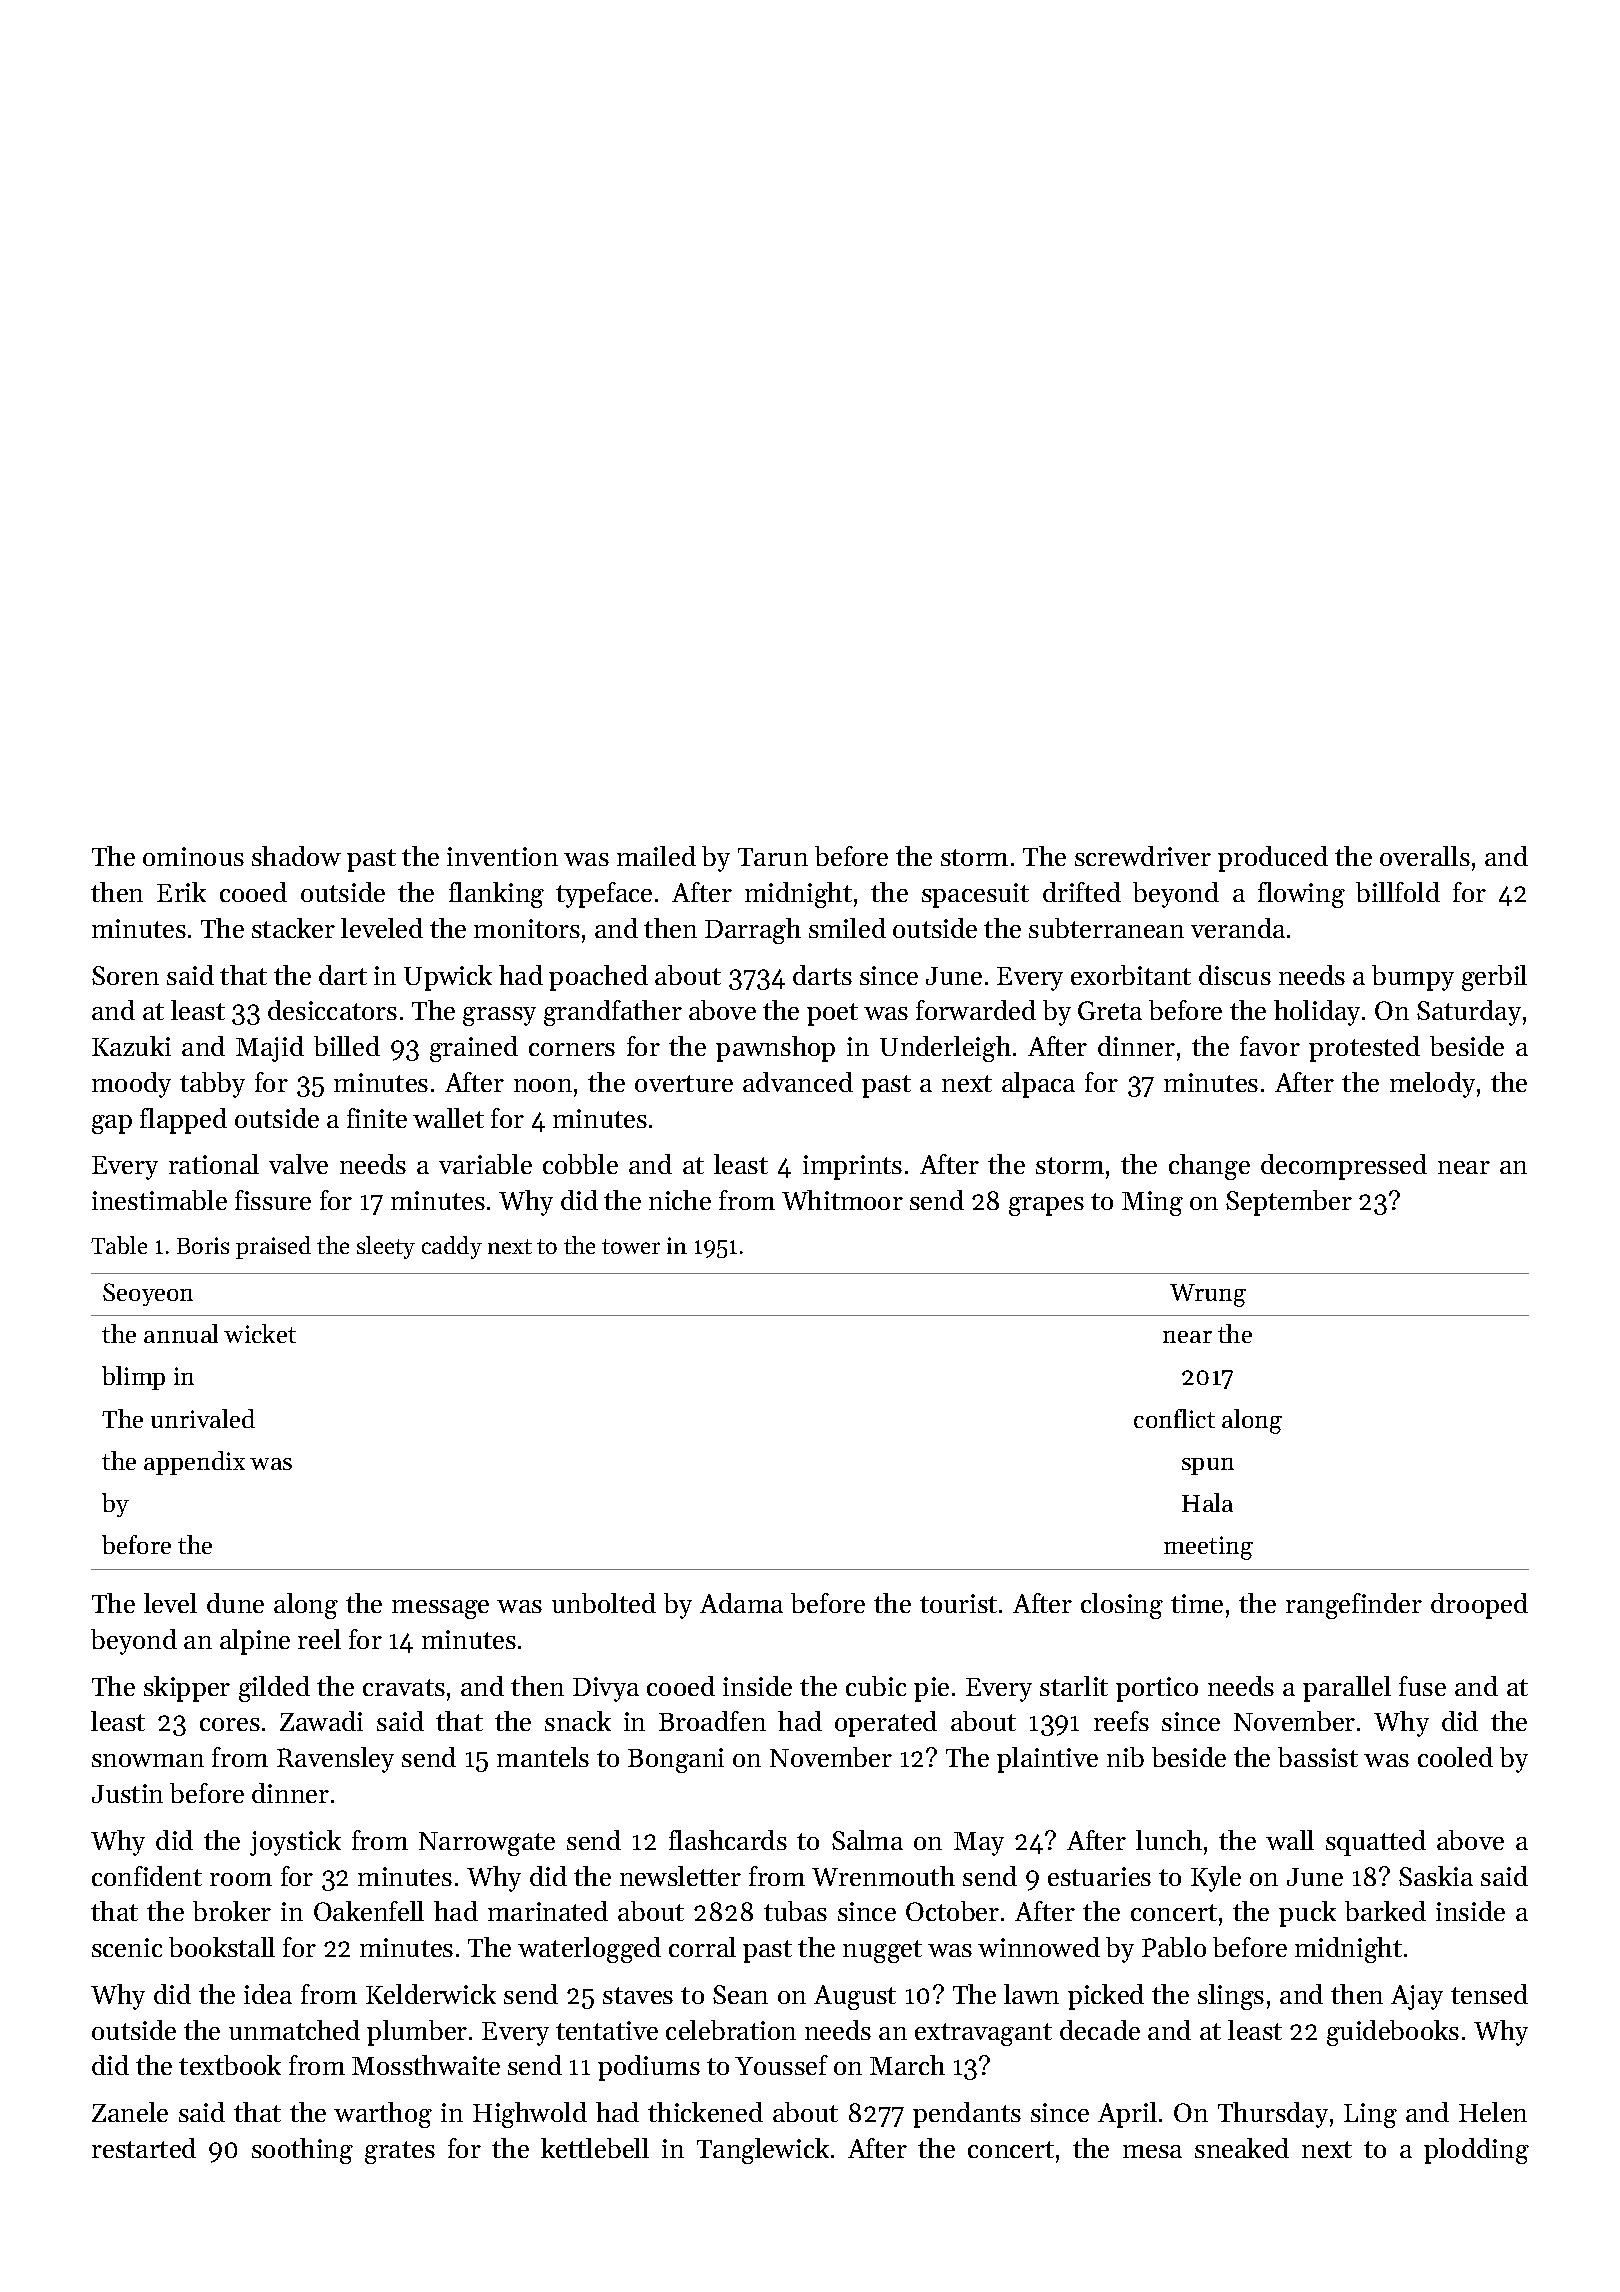 The height and width of the screenshot is (2292, 1620). I want to click on Wrenmouth, so click(883, 1876).
